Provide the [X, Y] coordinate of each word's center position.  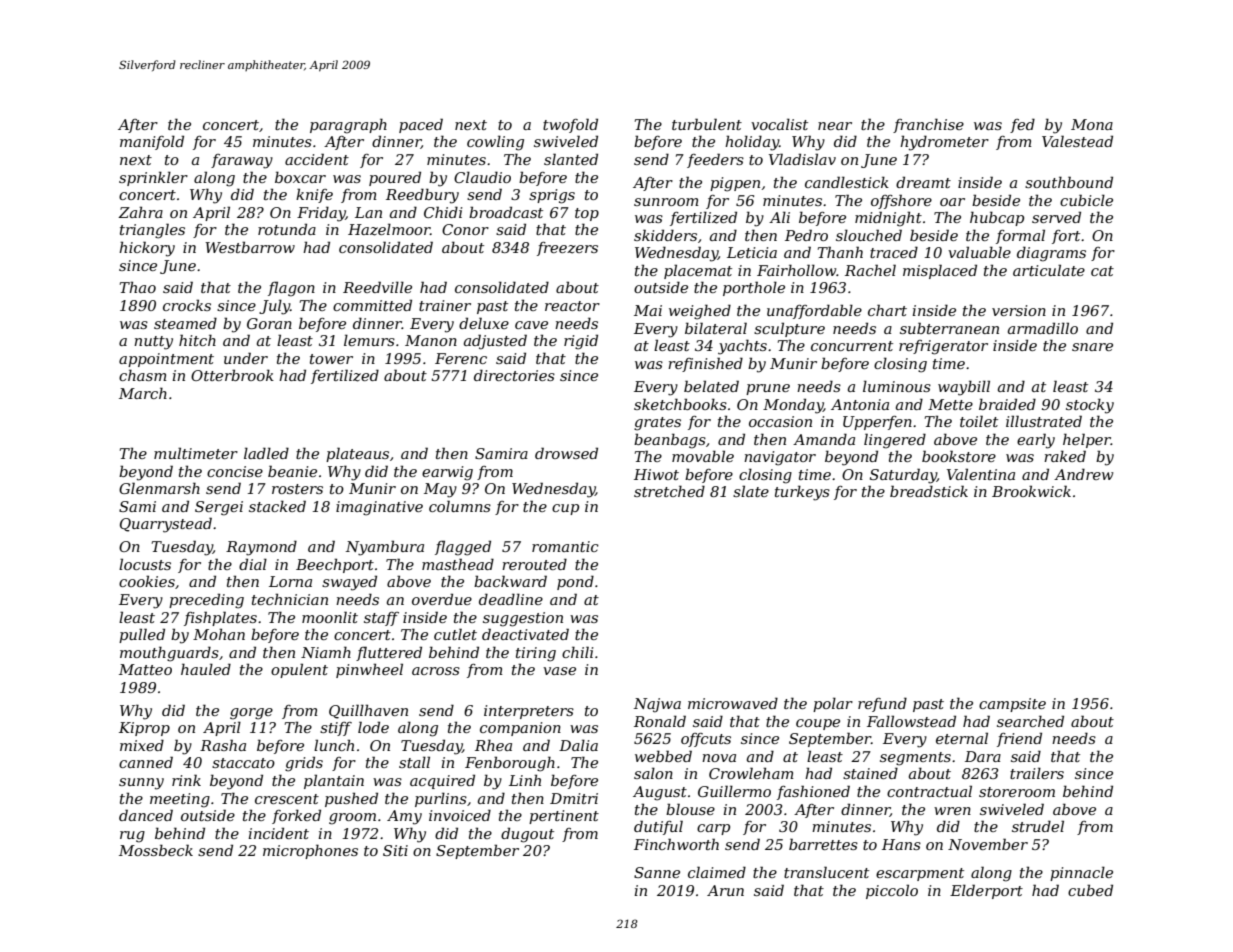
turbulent [707, 124]
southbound [1069, 182]
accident [317, 159]
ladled [266, 453]
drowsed [566, 453]
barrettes [823, 844]
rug [132, 837]
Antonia [860, 404]
